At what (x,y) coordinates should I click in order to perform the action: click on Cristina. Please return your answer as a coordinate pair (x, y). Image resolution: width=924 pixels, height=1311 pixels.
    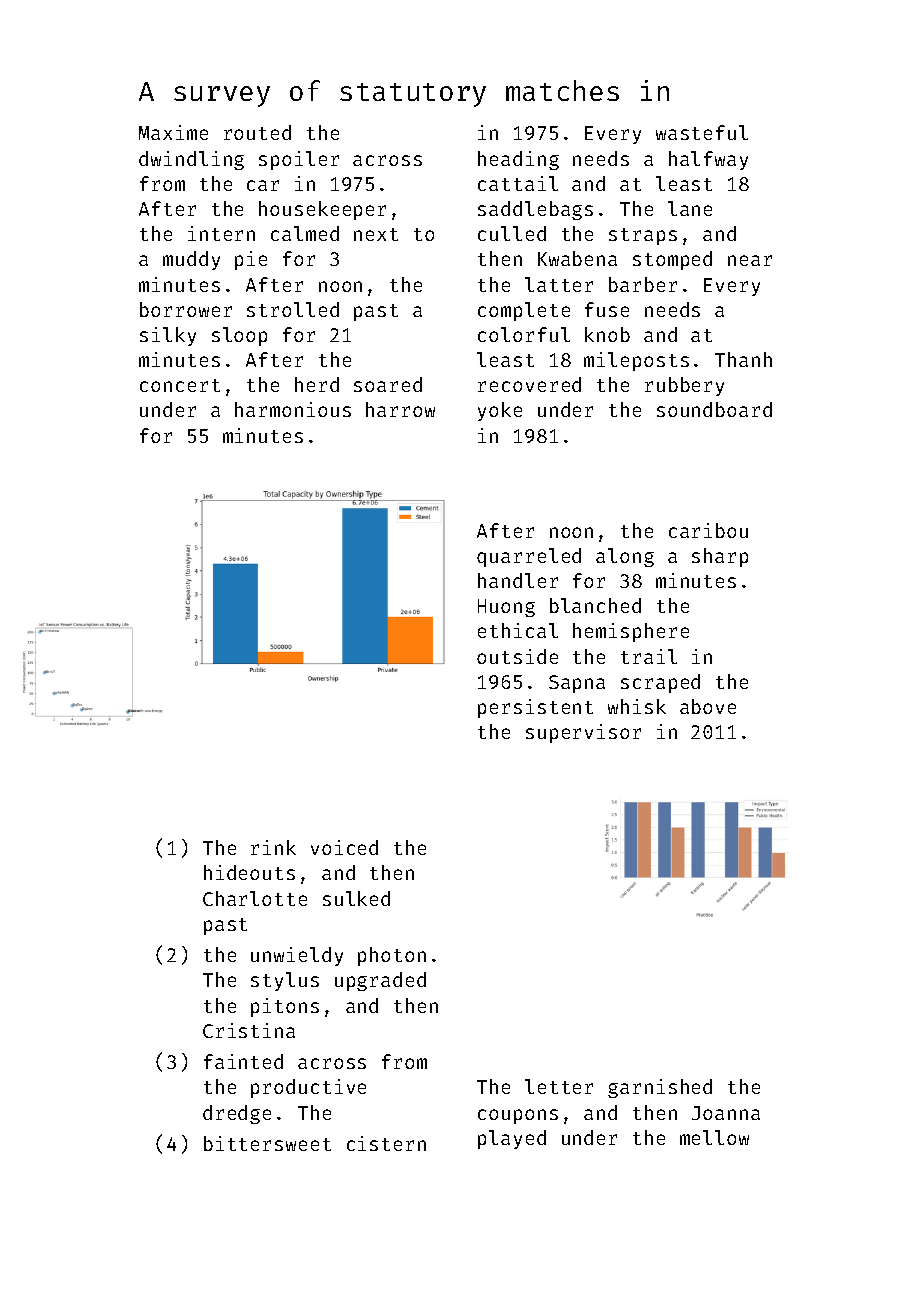
    Looking at the image, I should click on (249, 1030).
